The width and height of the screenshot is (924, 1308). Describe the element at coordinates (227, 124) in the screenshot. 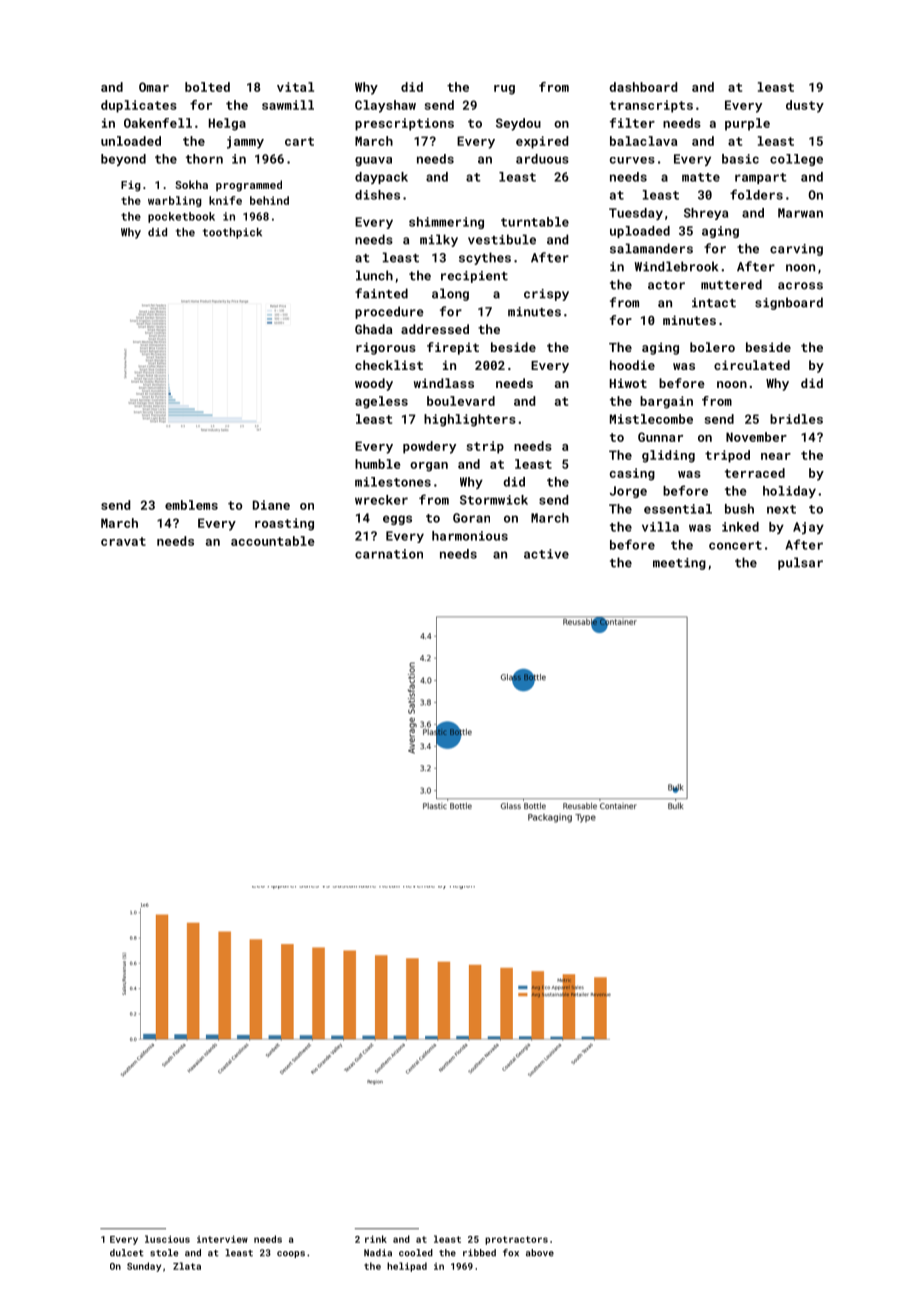

I see `Helga` at that location.
